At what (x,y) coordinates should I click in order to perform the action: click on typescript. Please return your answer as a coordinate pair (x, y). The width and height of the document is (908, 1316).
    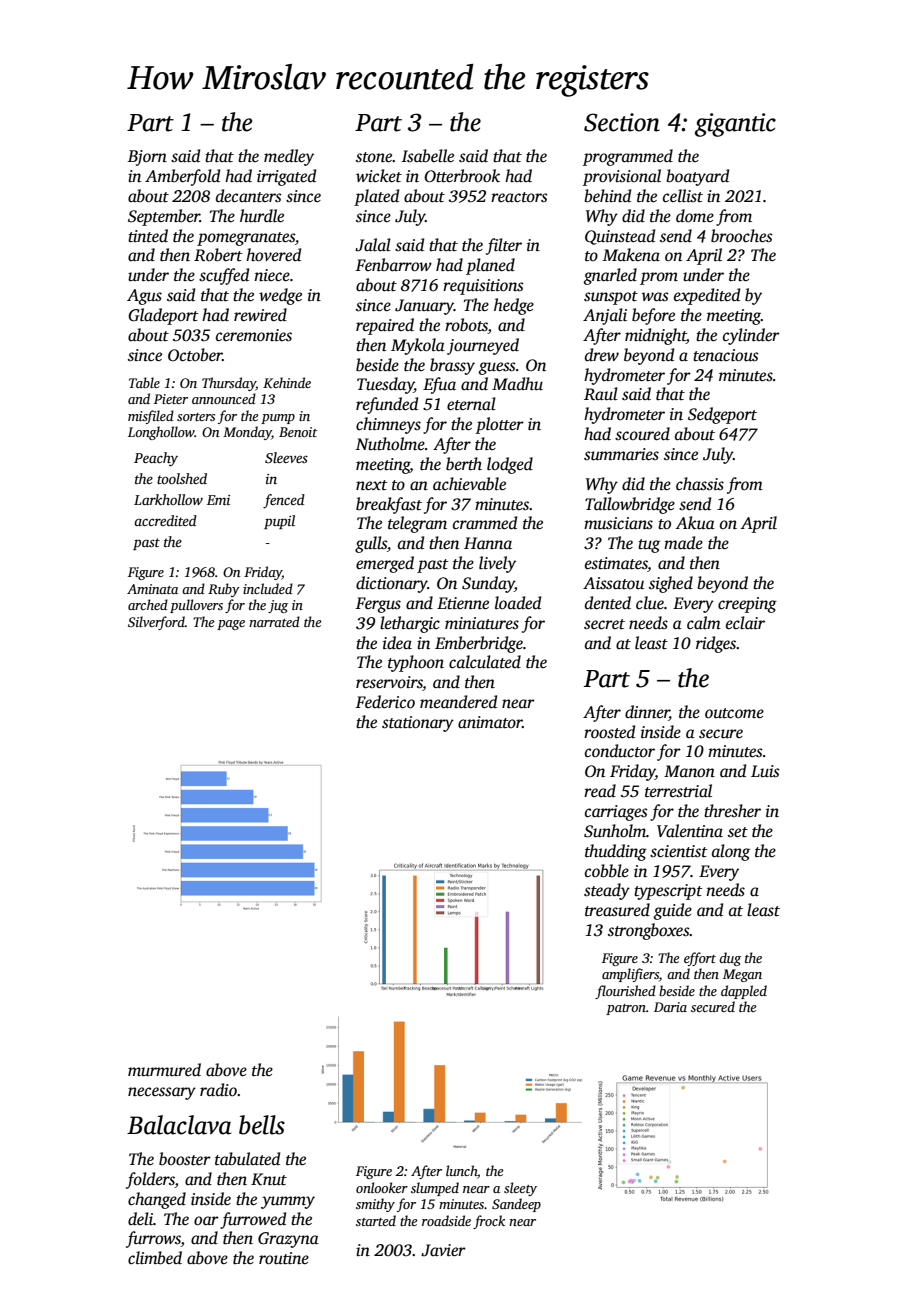
    Looking at the image, I should click on (668, 892).
